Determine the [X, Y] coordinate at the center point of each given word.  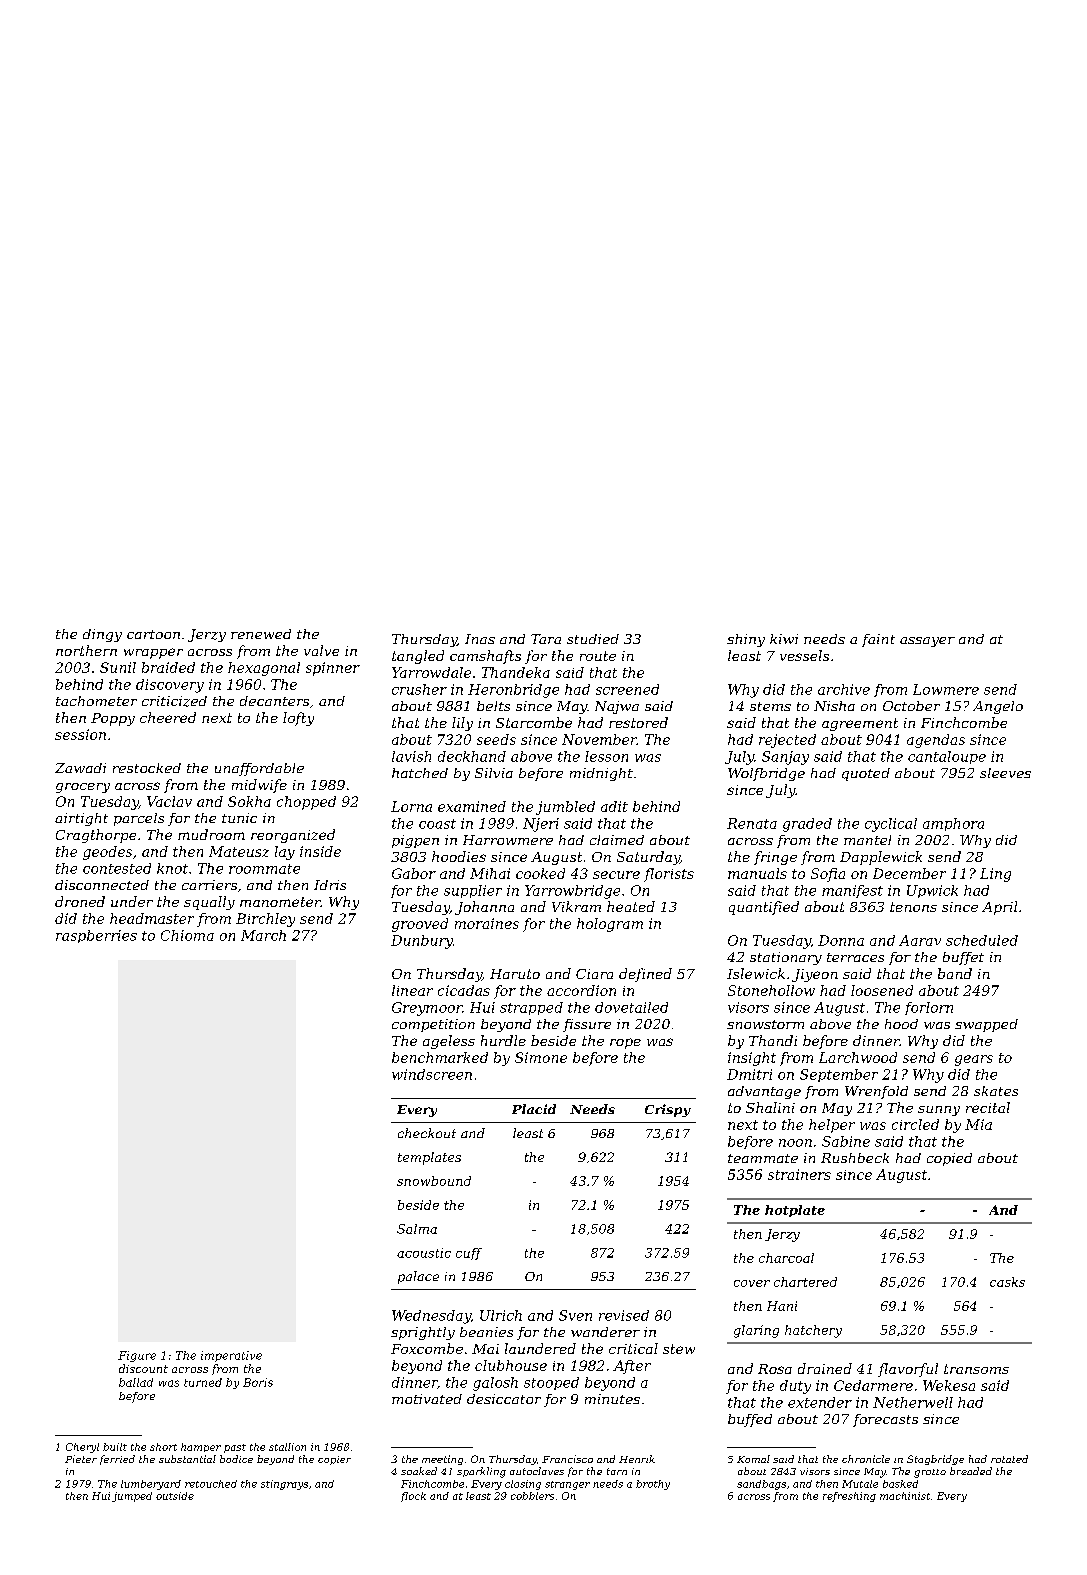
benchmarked [440, 1057]
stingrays [284, 1485]
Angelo [998, 707]
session [80, 734]
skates [996, 1091]
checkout [427, 1133]
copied [949, 1159]
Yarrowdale [431, 672]
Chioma [187, 935]
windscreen [432, 1074]
